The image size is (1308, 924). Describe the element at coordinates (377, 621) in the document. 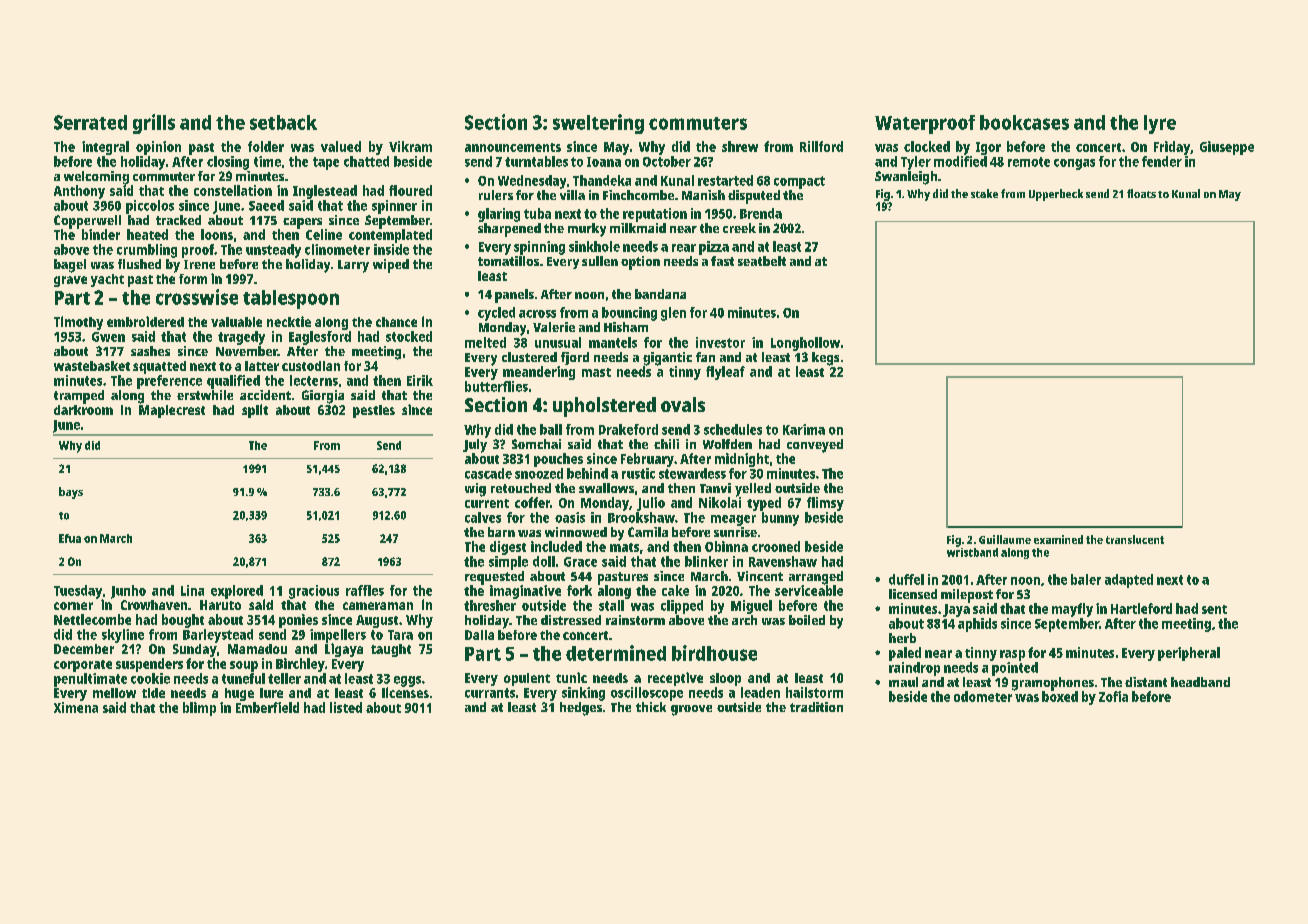

I see `August` at that location.
